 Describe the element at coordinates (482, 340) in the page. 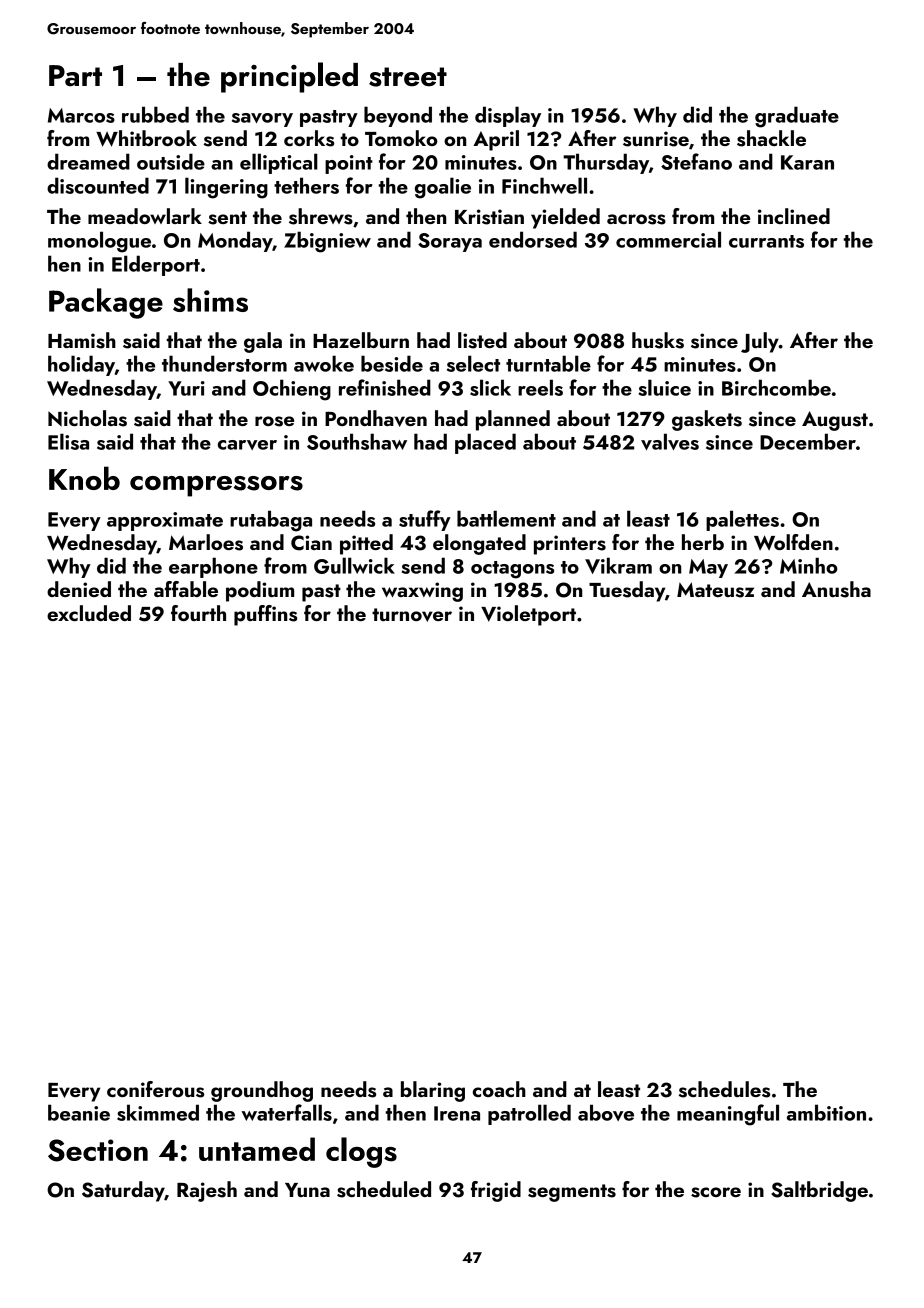

I see `listed` at that location.
